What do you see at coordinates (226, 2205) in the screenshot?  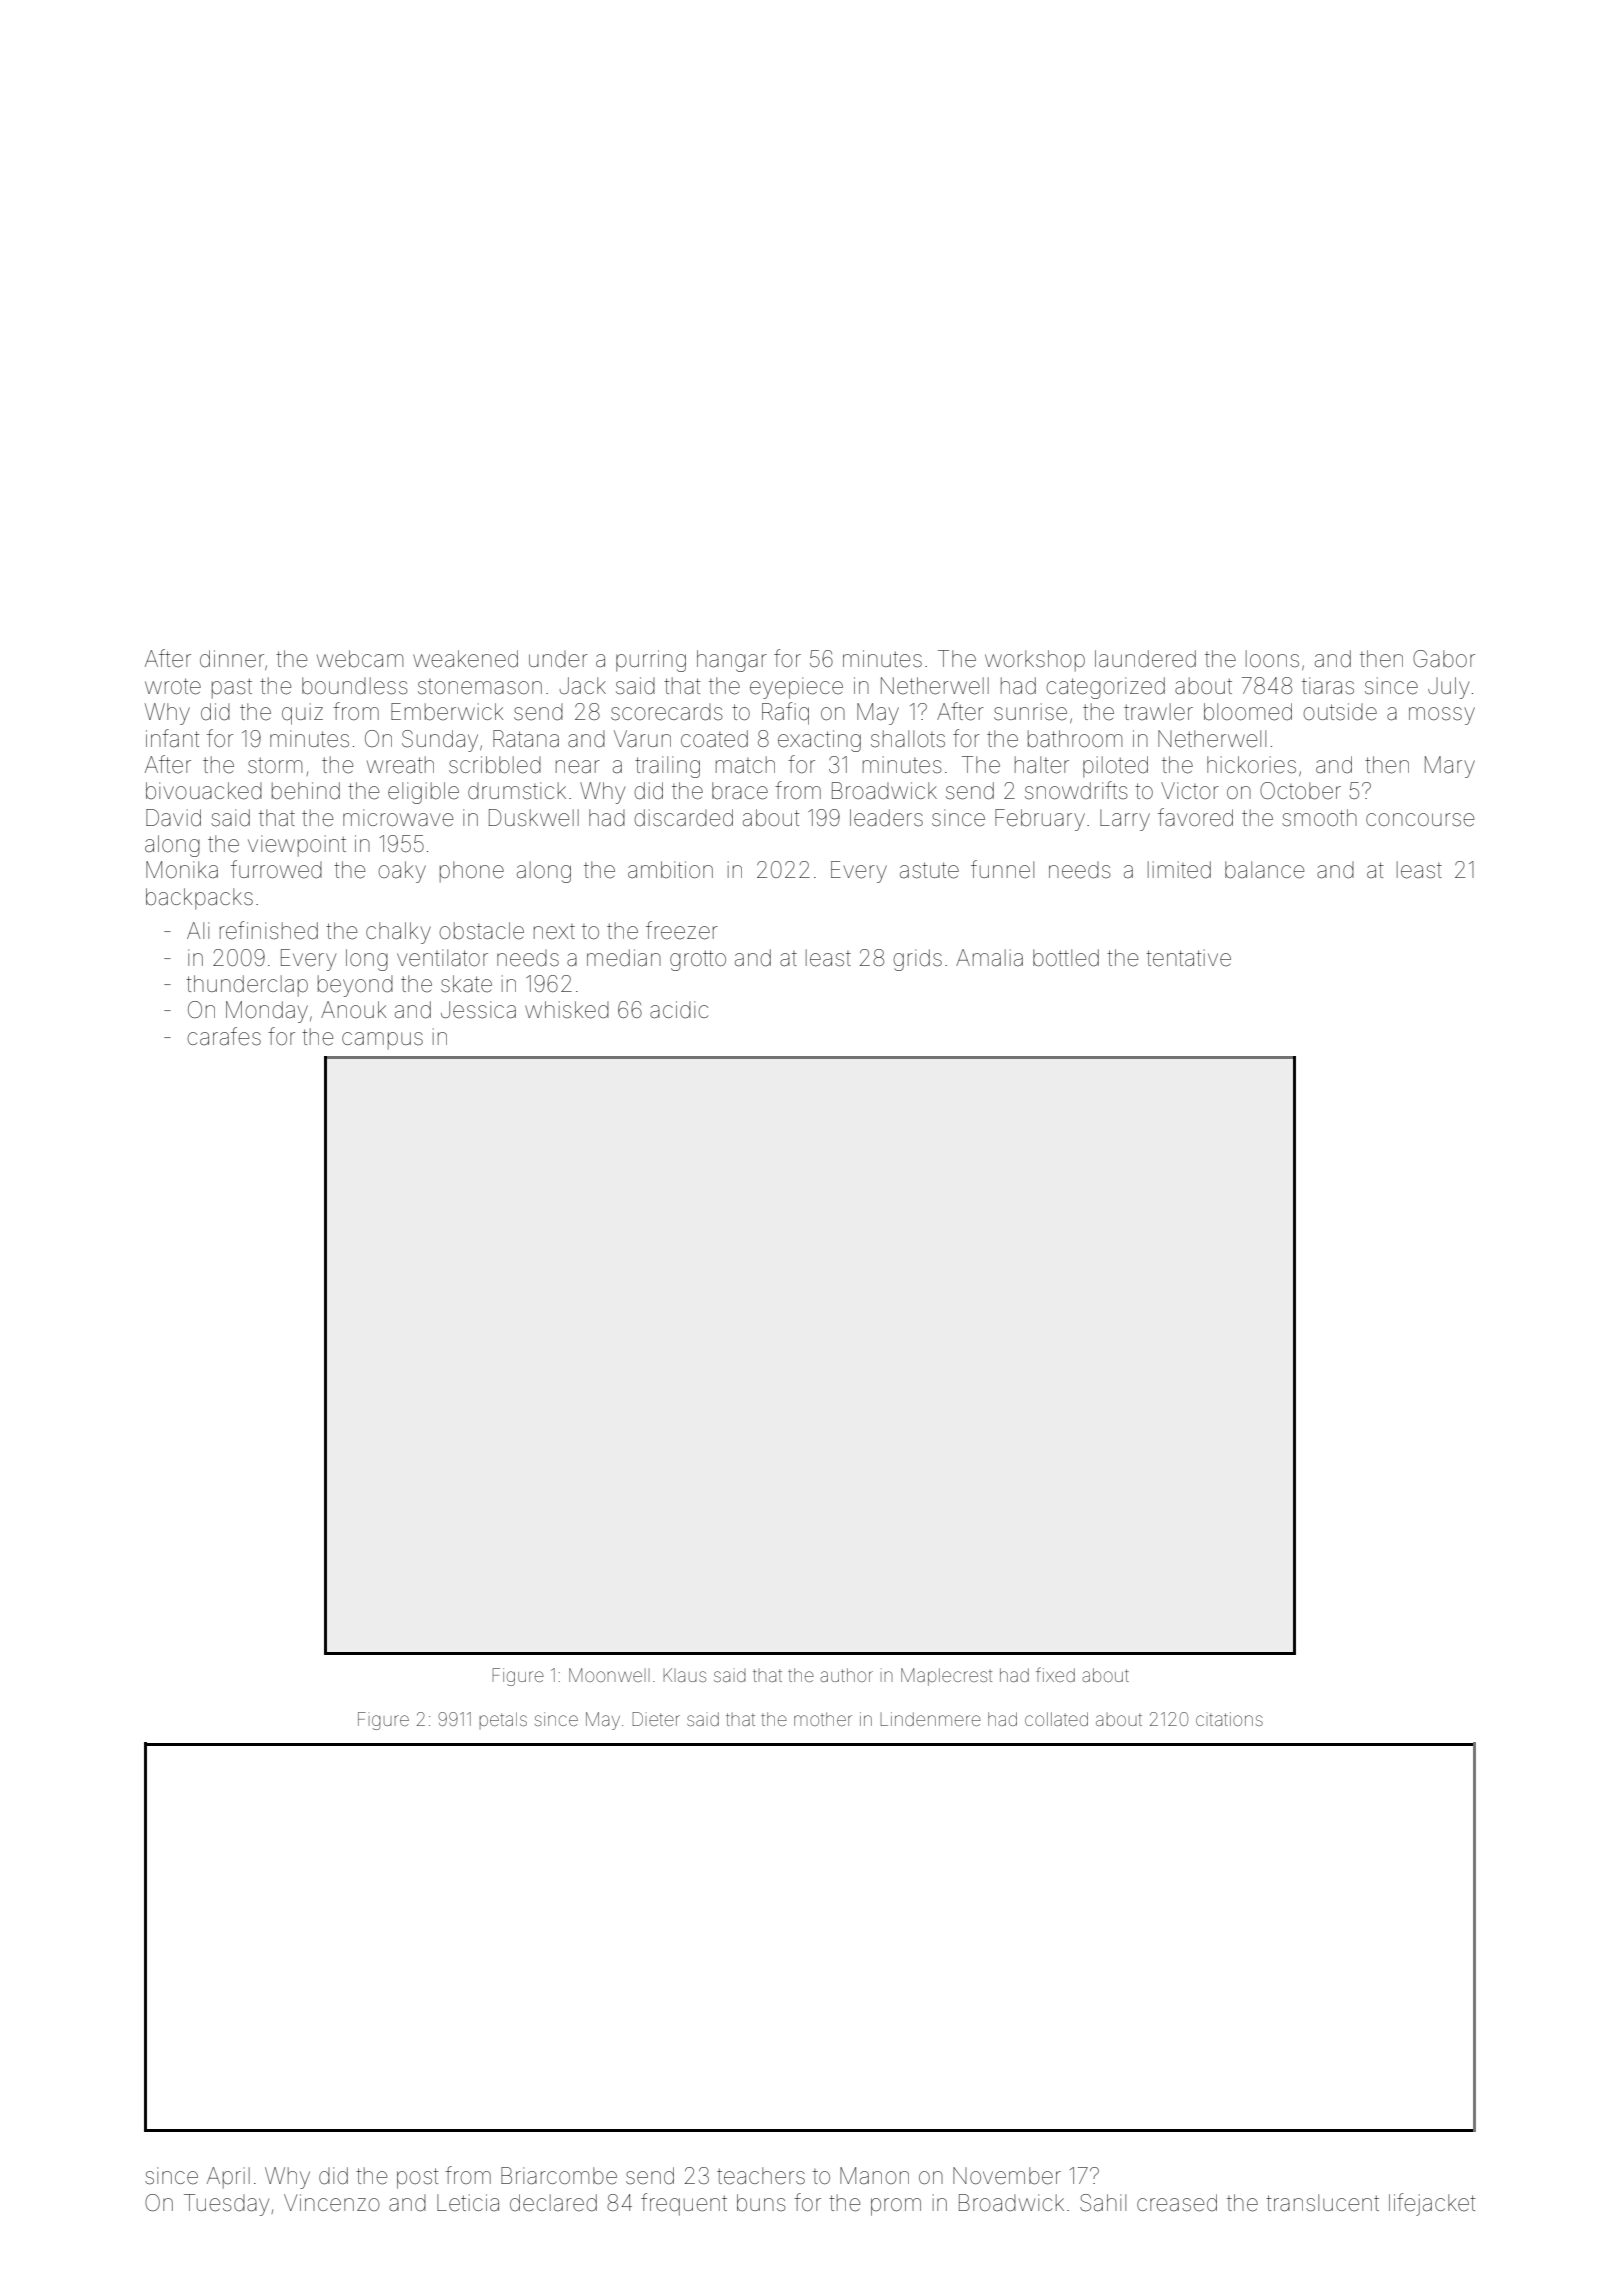 I see `Tuesday` at bounding box center [226, 2205].
